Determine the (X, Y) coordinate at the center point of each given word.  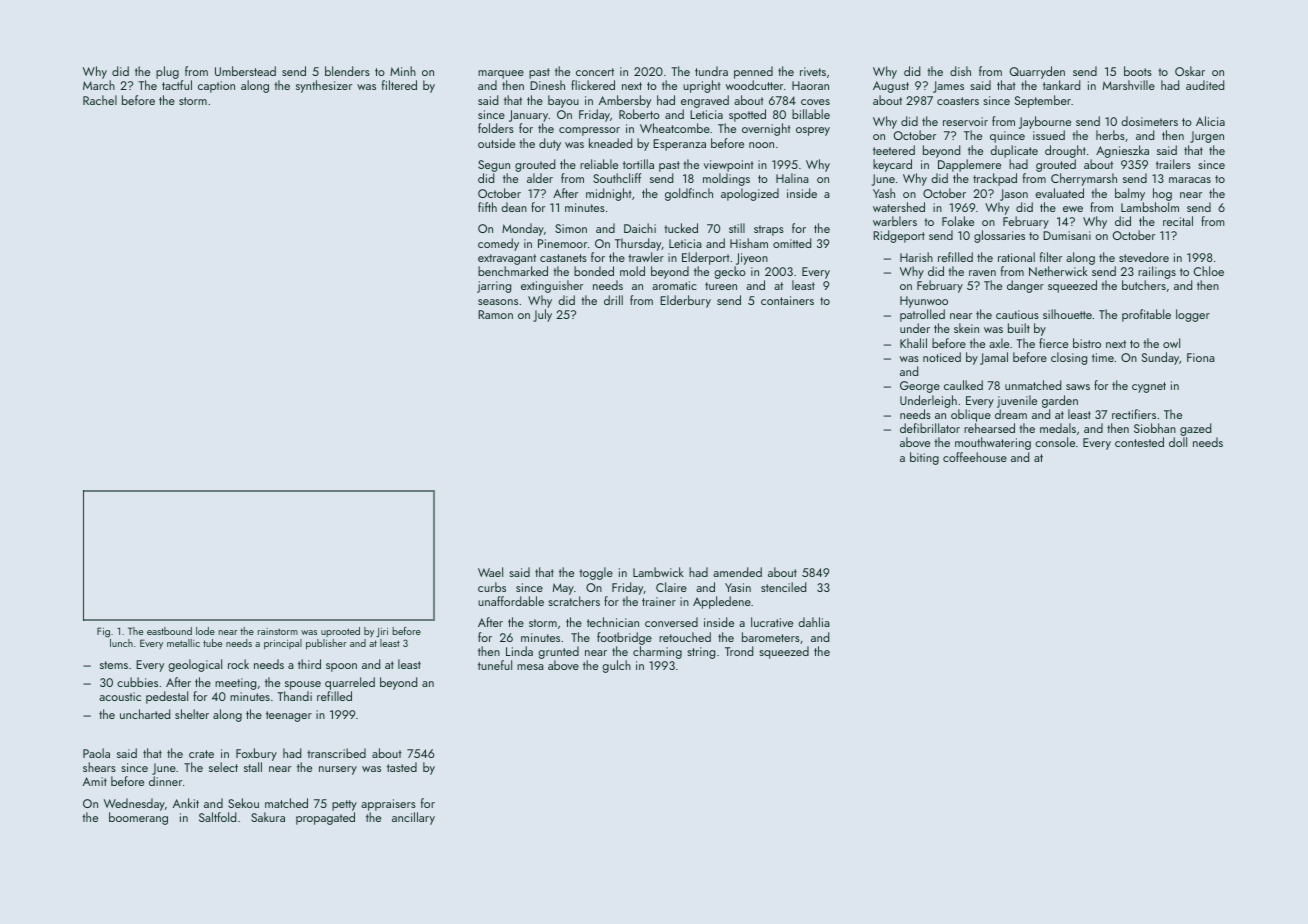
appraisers (388, 805)
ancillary (413, 818)
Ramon (495, 314)
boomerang (138, 818)
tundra (711, 71)
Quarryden (1037, 72)
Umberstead (245, 71)
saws (1078, 387)
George (920, 387)
